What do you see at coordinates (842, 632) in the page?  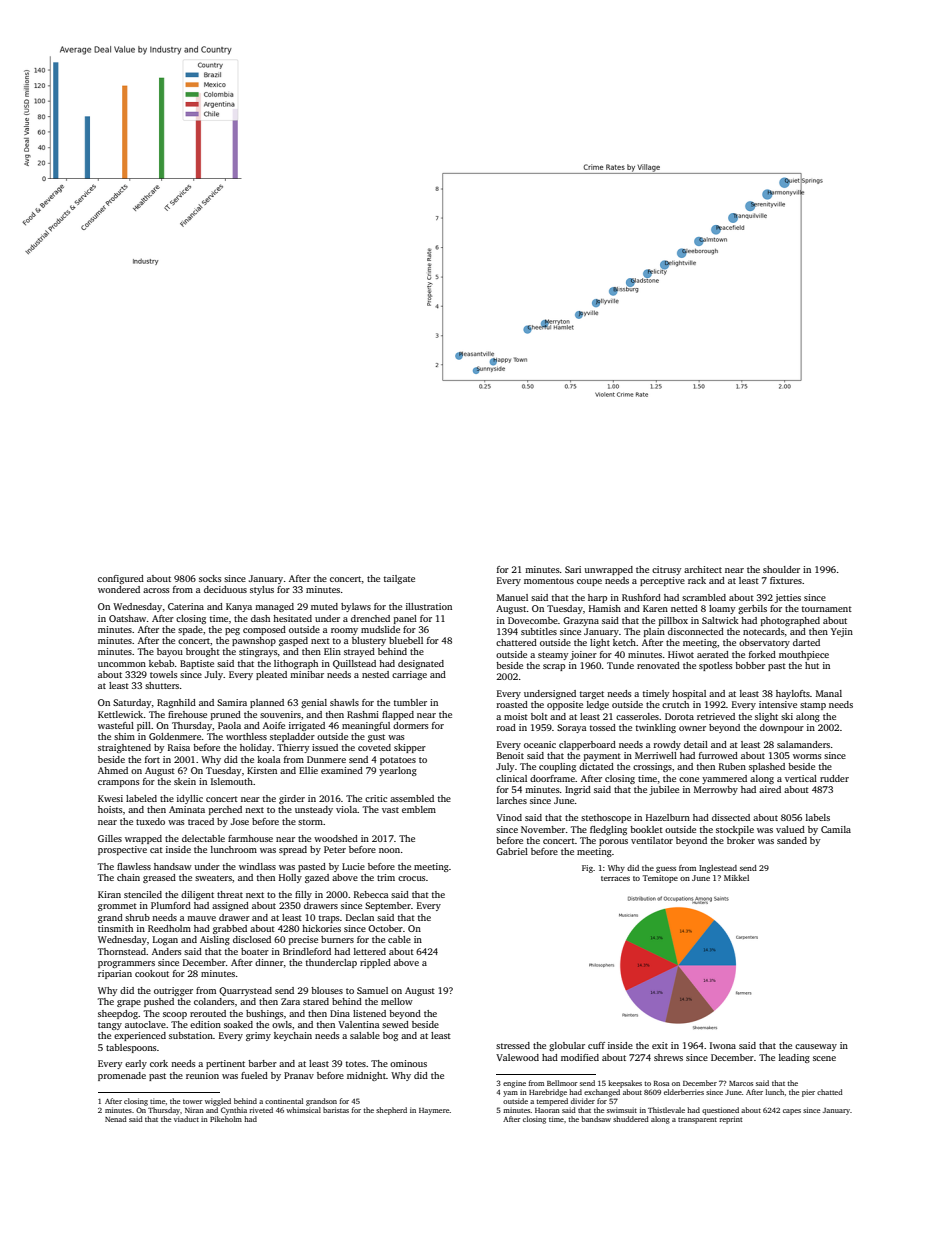 I see `Yejin` at bounding box center [842, 632].
